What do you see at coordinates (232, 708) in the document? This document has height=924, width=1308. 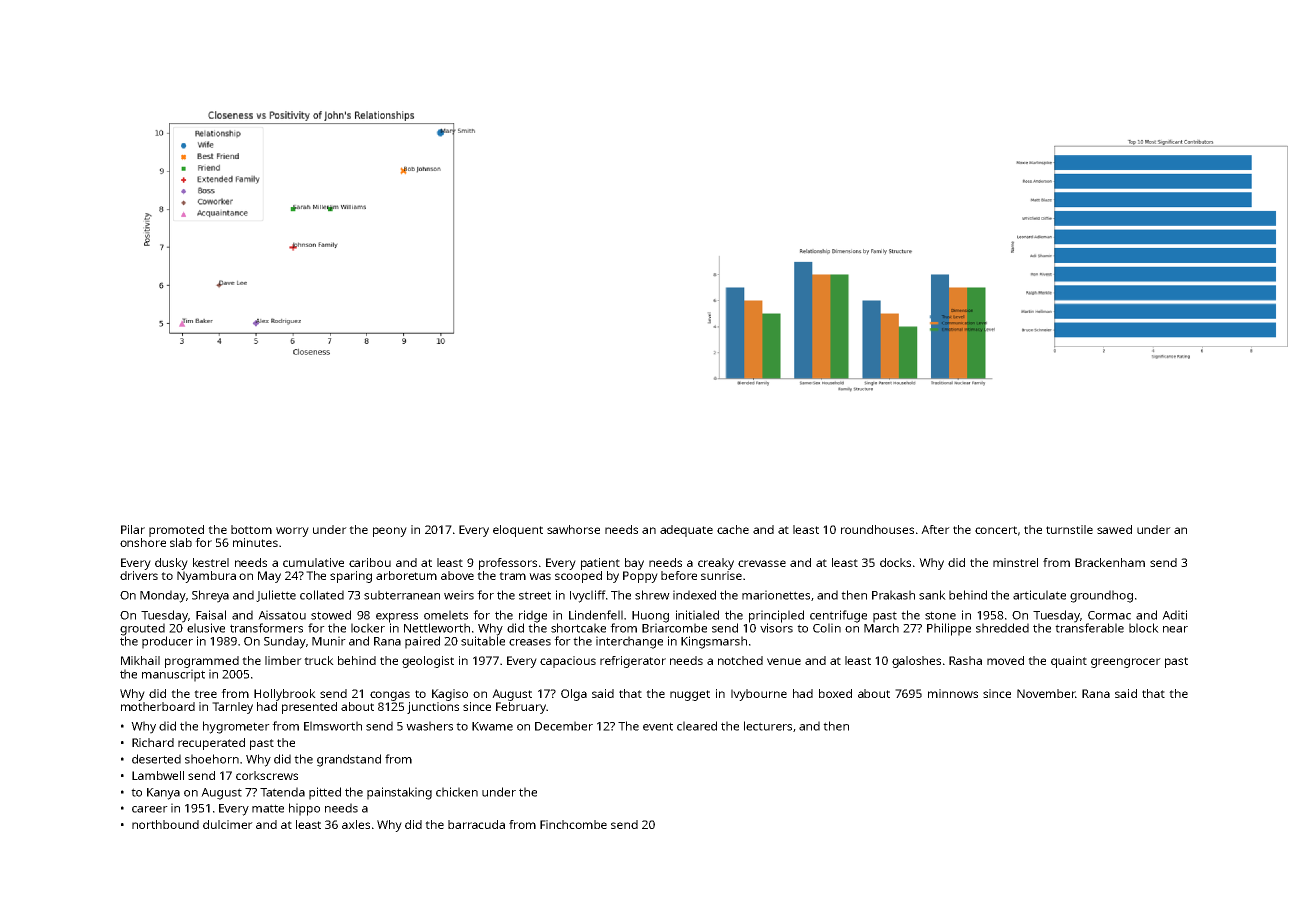 I see `Tarnley` at bounding box center [232, 708].
